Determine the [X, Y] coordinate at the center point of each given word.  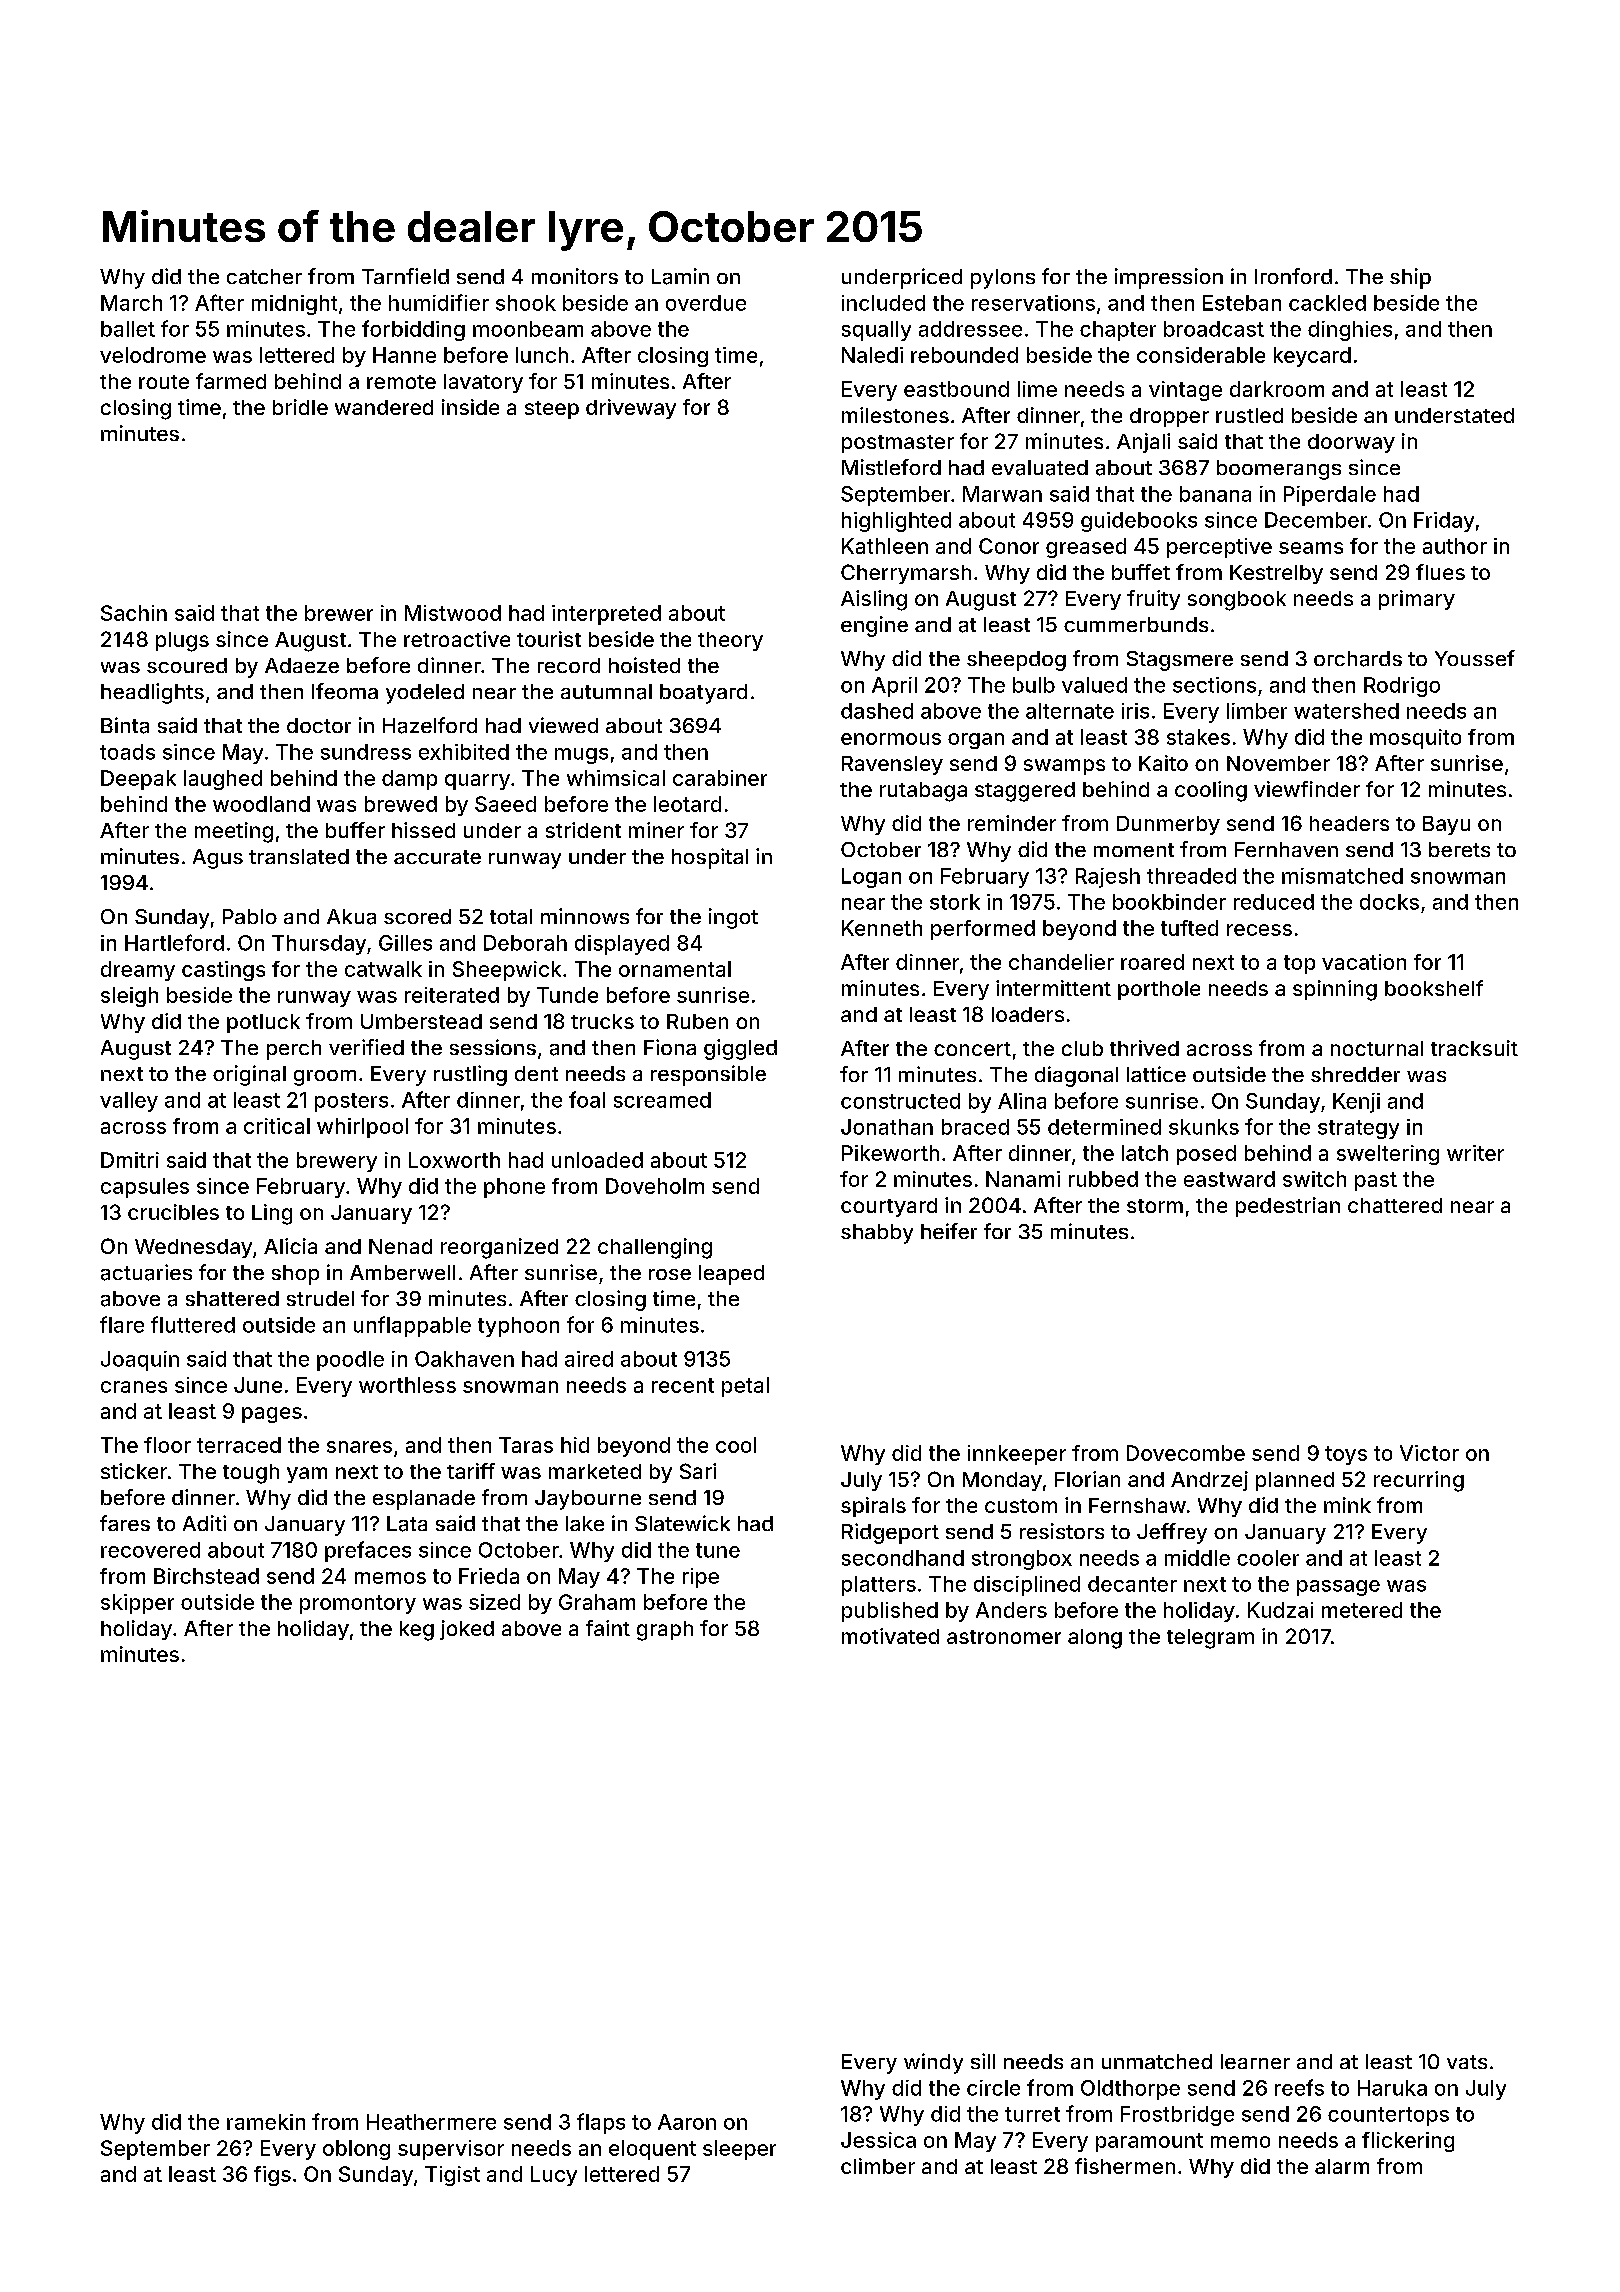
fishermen [1125, 2166]
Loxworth [454, 1160]
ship [1410, 278]
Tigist [452, 2176]
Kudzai [1280, 1610]
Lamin [680, 276]
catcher [264, 276]
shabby [877, 1234]
